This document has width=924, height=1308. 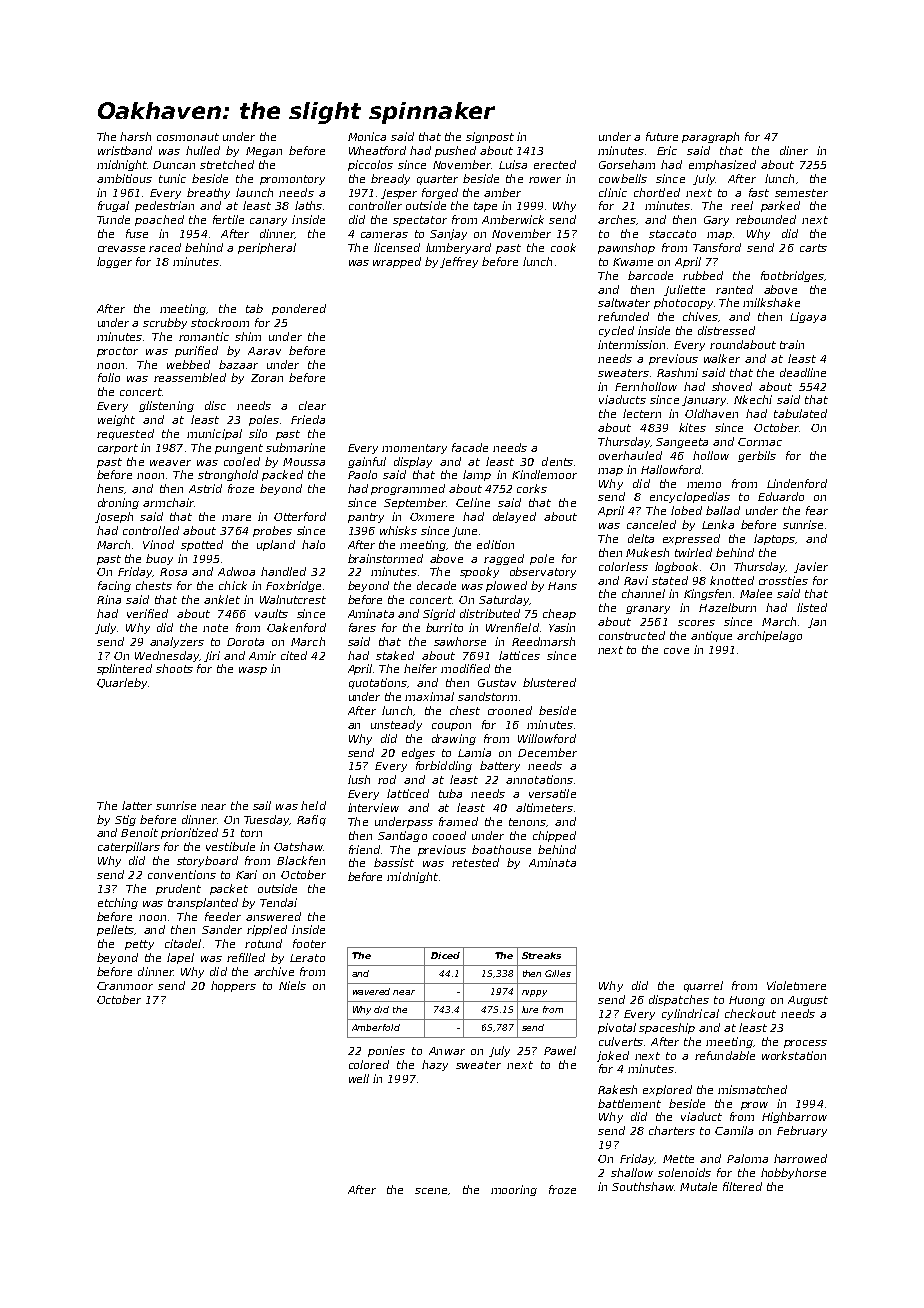 I want to click on well, so click(x=359, y=1078).
